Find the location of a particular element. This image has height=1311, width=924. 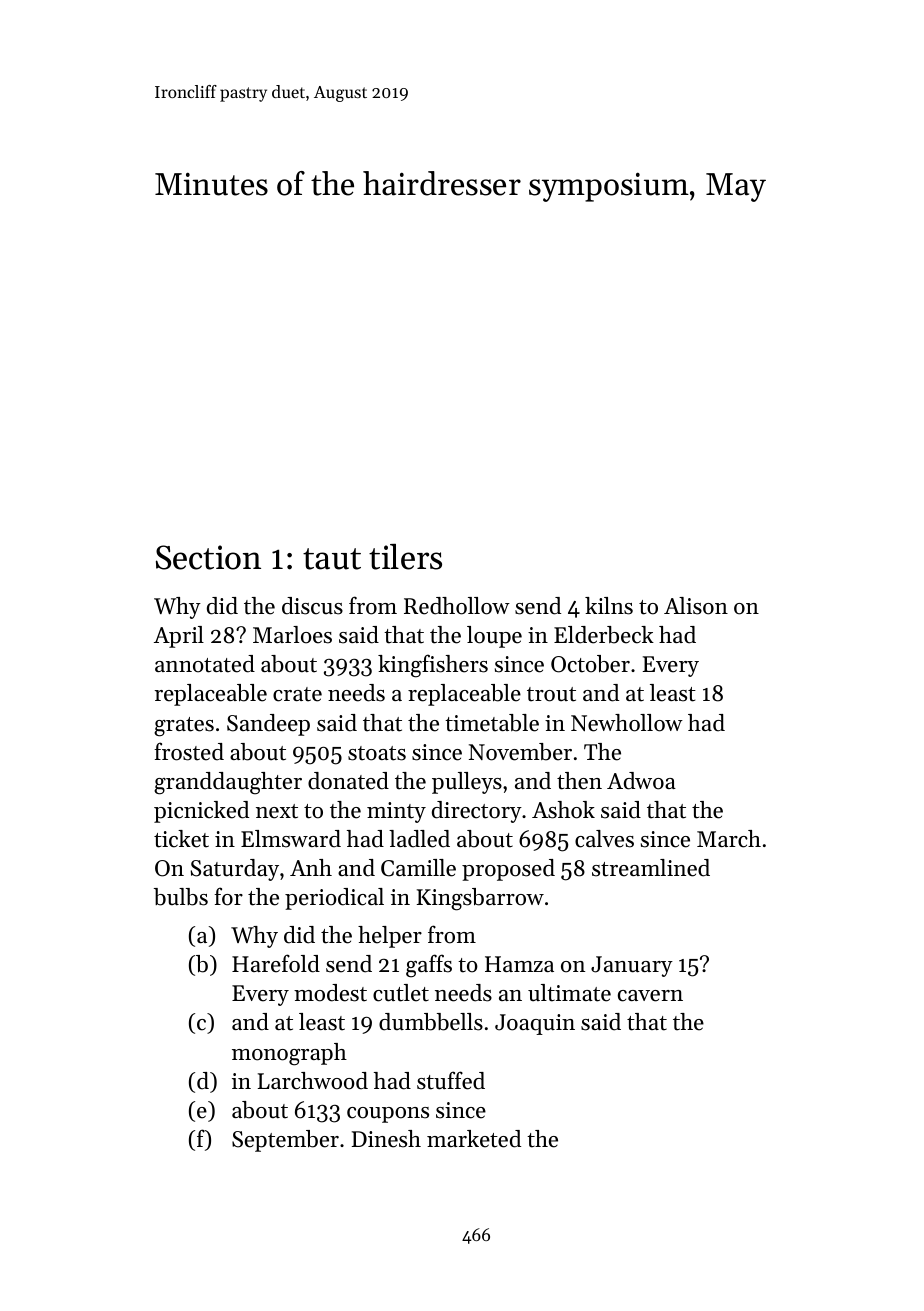

September is located at coordinates (285, 1141).
